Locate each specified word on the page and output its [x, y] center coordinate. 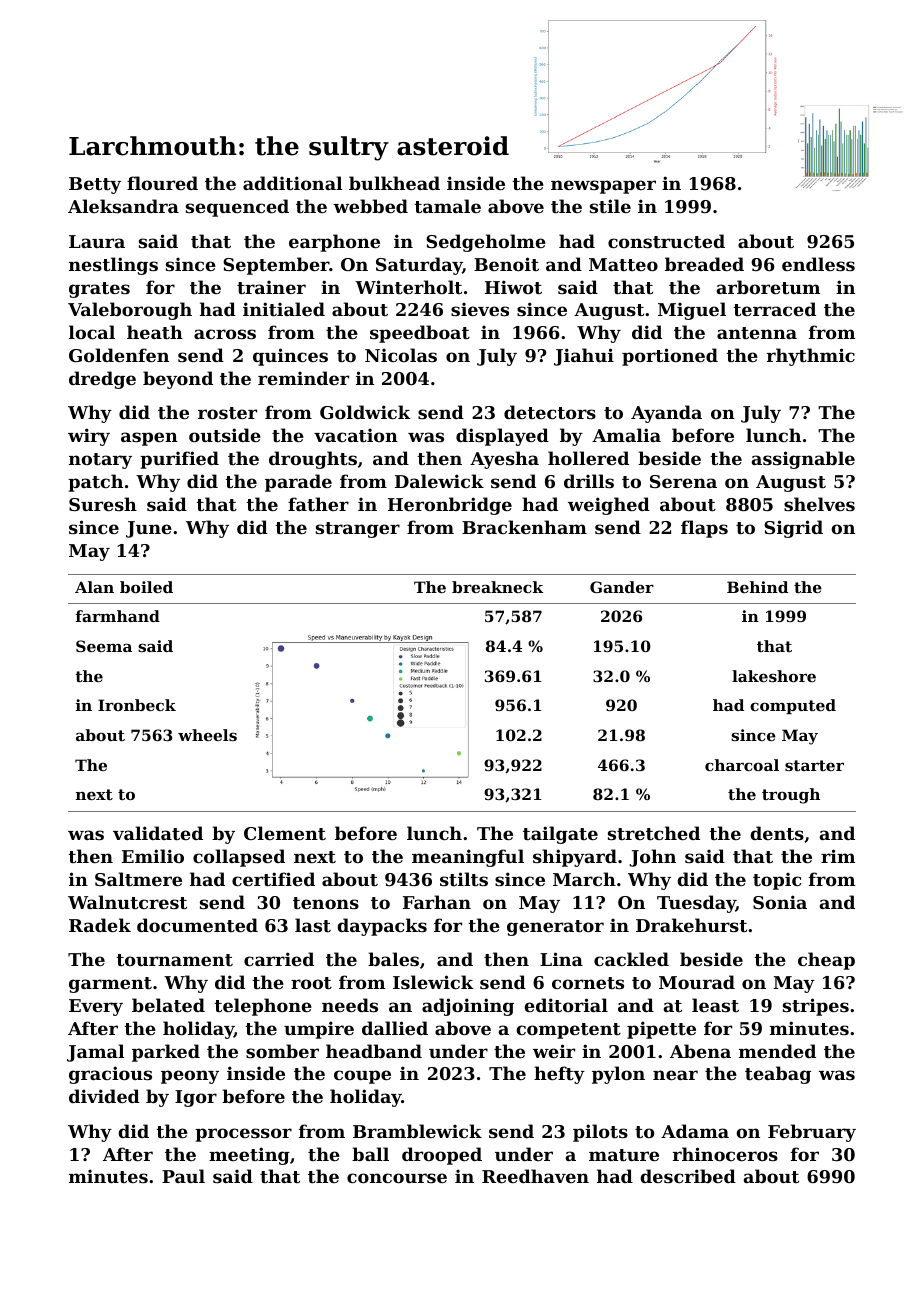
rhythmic [811, 357]
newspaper [603, 187]
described [688, 1176]
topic [777, 881]
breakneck [497, 587]
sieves [480, 309]
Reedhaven [535, 1176]
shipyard [575, 858]
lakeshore [774, 676]
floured [162, 183]
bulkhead [394, 183]
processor [243, 1135]
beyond [178, 380]
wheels [207, 735]
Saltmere [138, 879]
